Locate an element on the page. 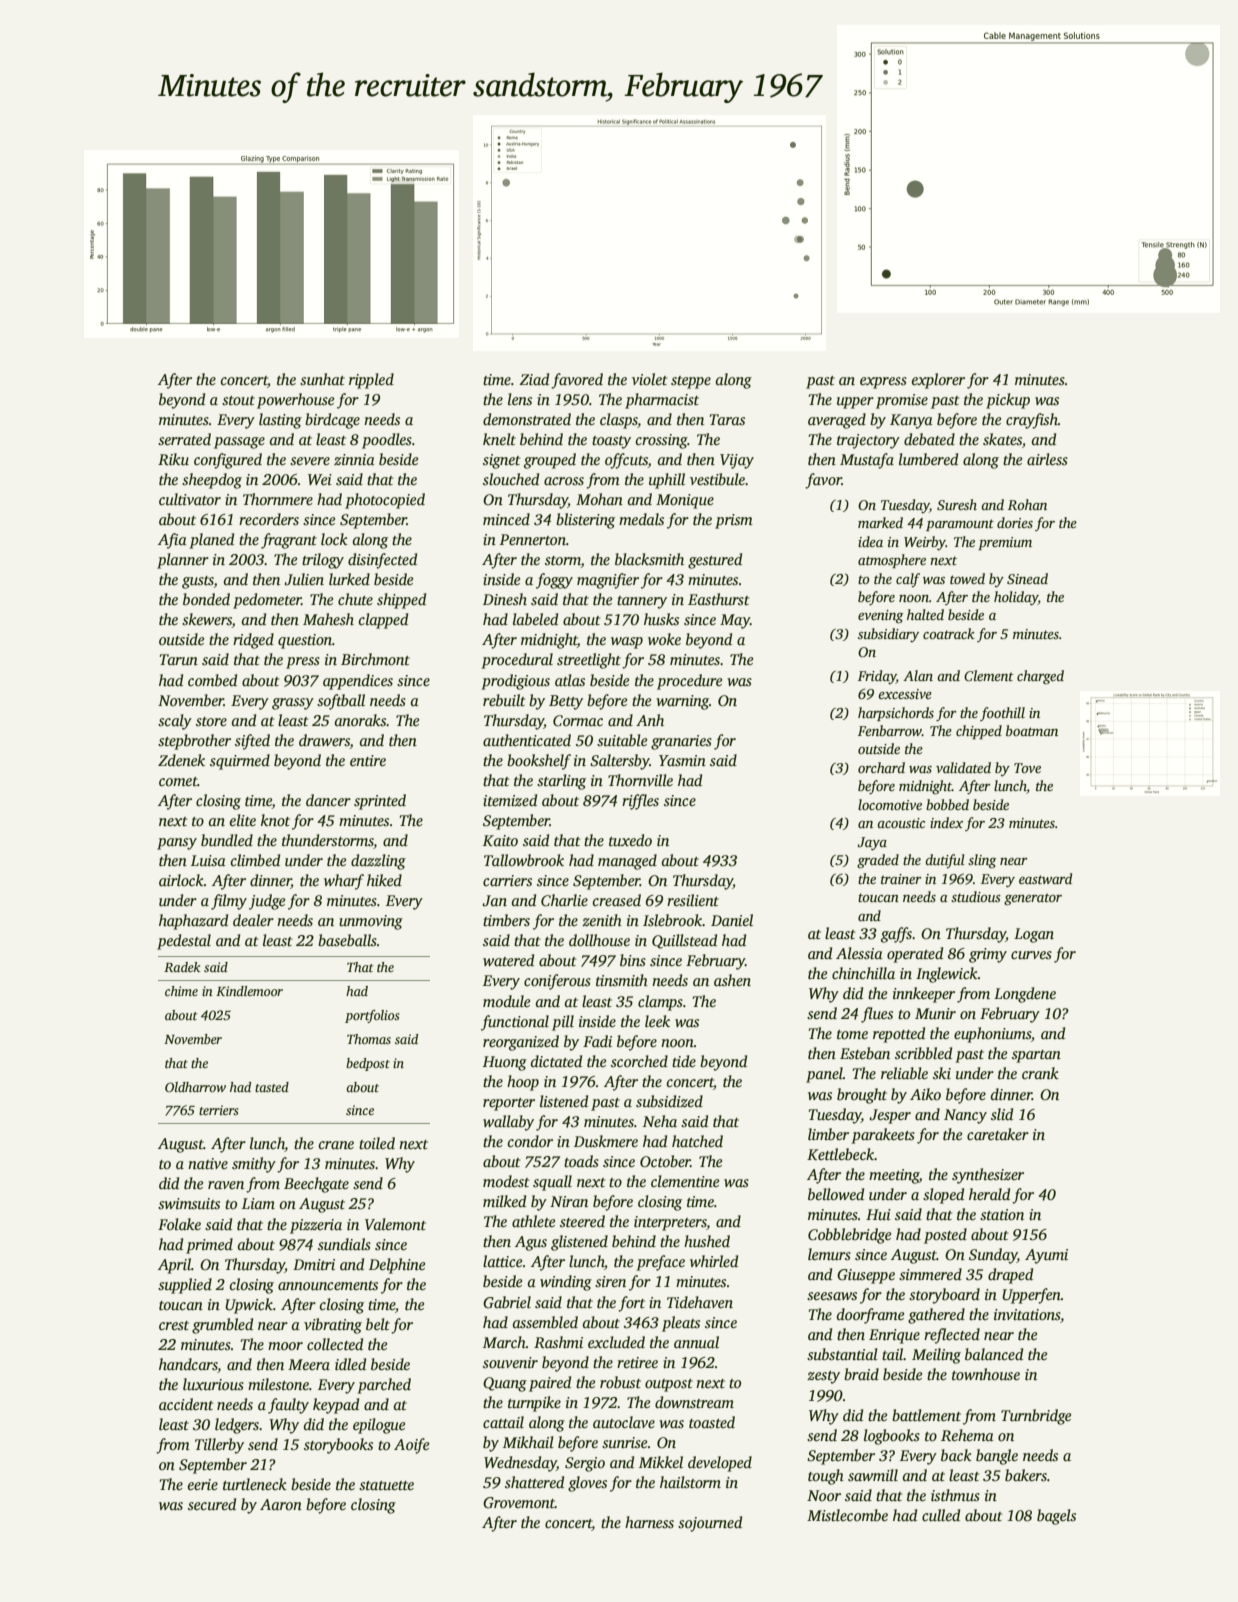  synthesizer is located at coordinates (988, 1176).
